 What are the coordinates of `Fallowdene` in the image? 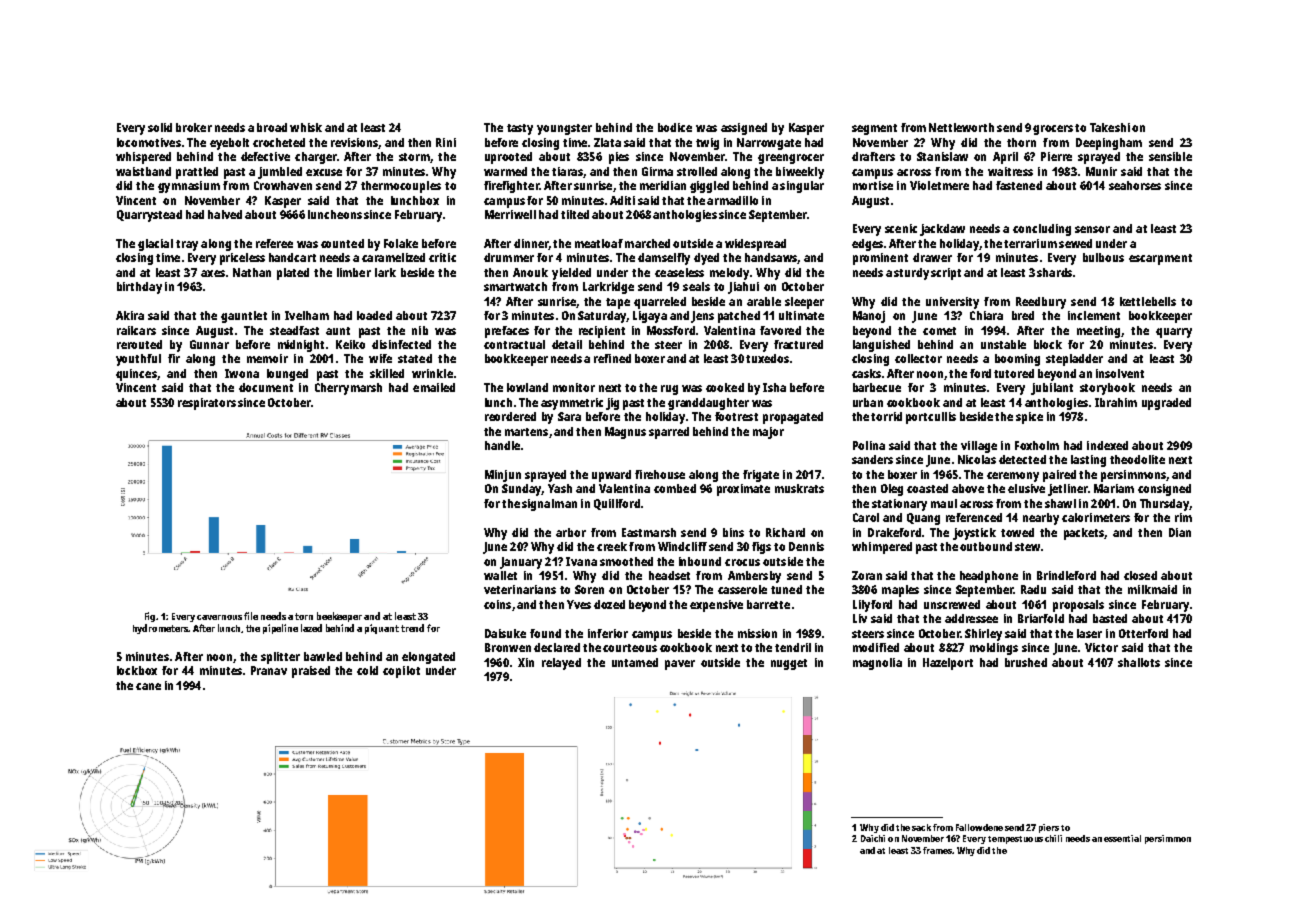 It's located at (979, 827).
